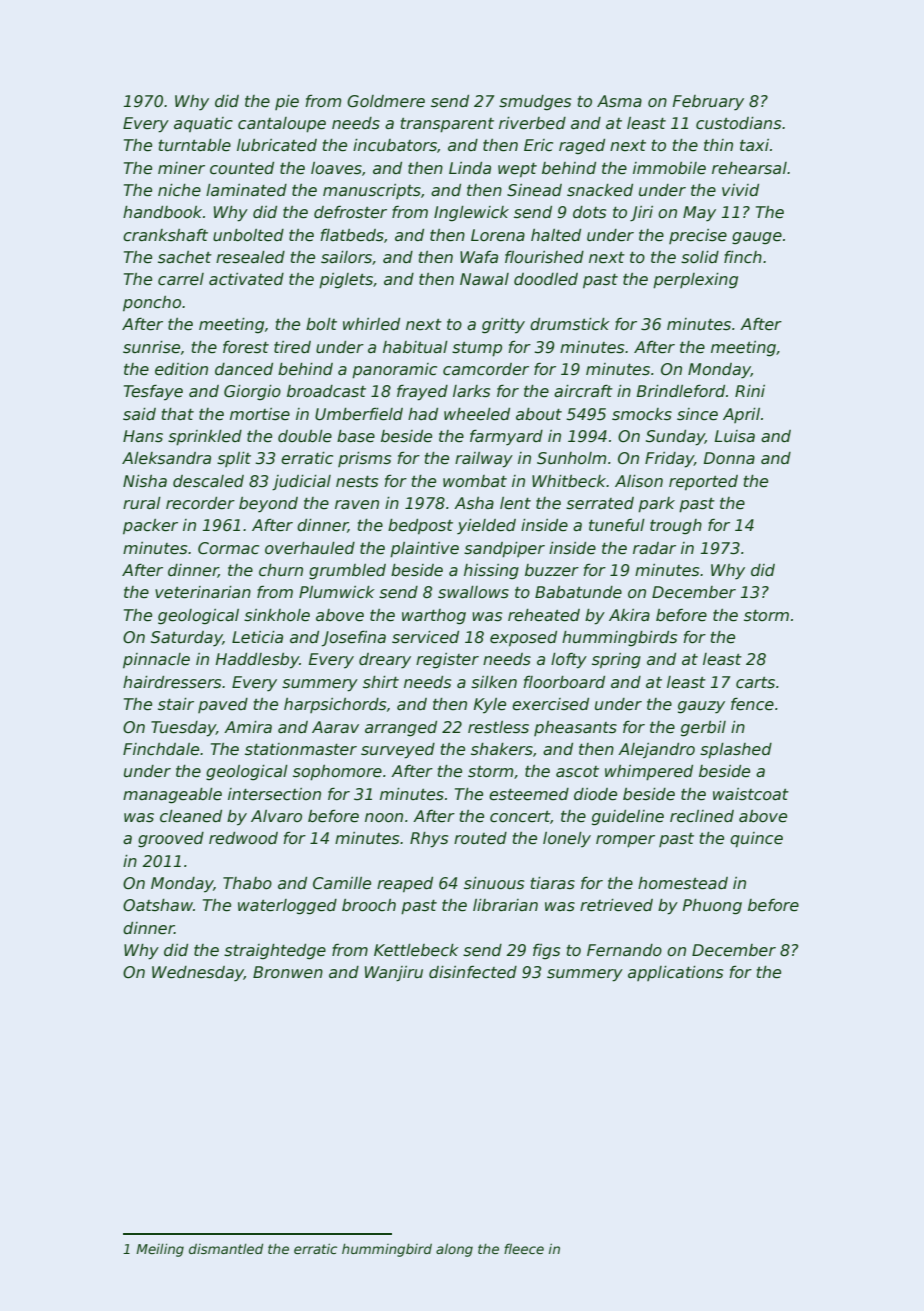 Image resolution: width=924 pixels, height=1311 pixels. Describe the element at coordinates (246, 190) in the screenshot. I see `laminated` at that location.
